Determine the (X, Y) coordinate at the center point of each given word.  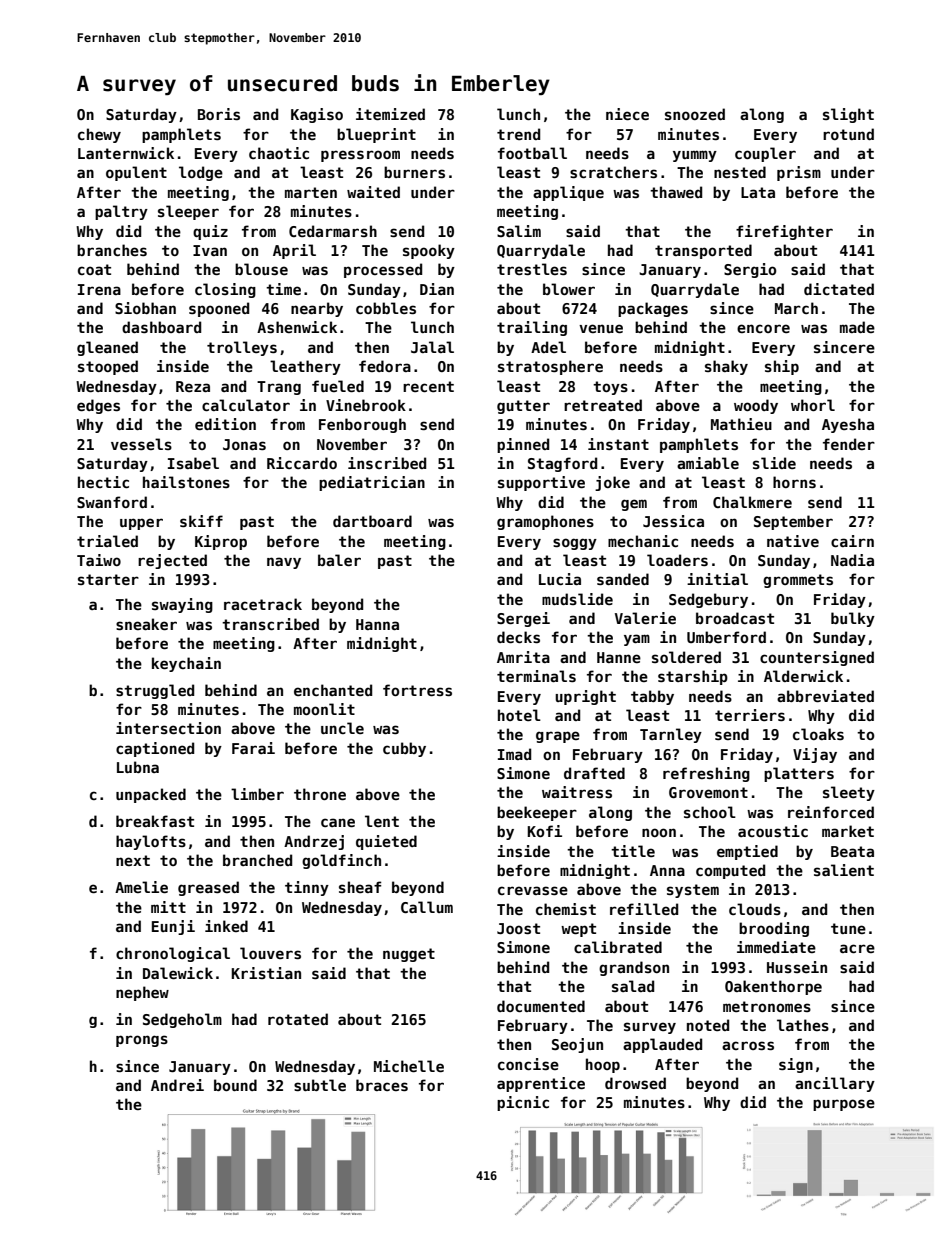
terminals (536, 676)
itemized (390, 114)
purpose (844, 1105)
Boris (219, 114)
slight (848, 115)
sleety (849, 793)
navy (284, 563)
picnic (523, 1103)
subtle (320, 1085)
